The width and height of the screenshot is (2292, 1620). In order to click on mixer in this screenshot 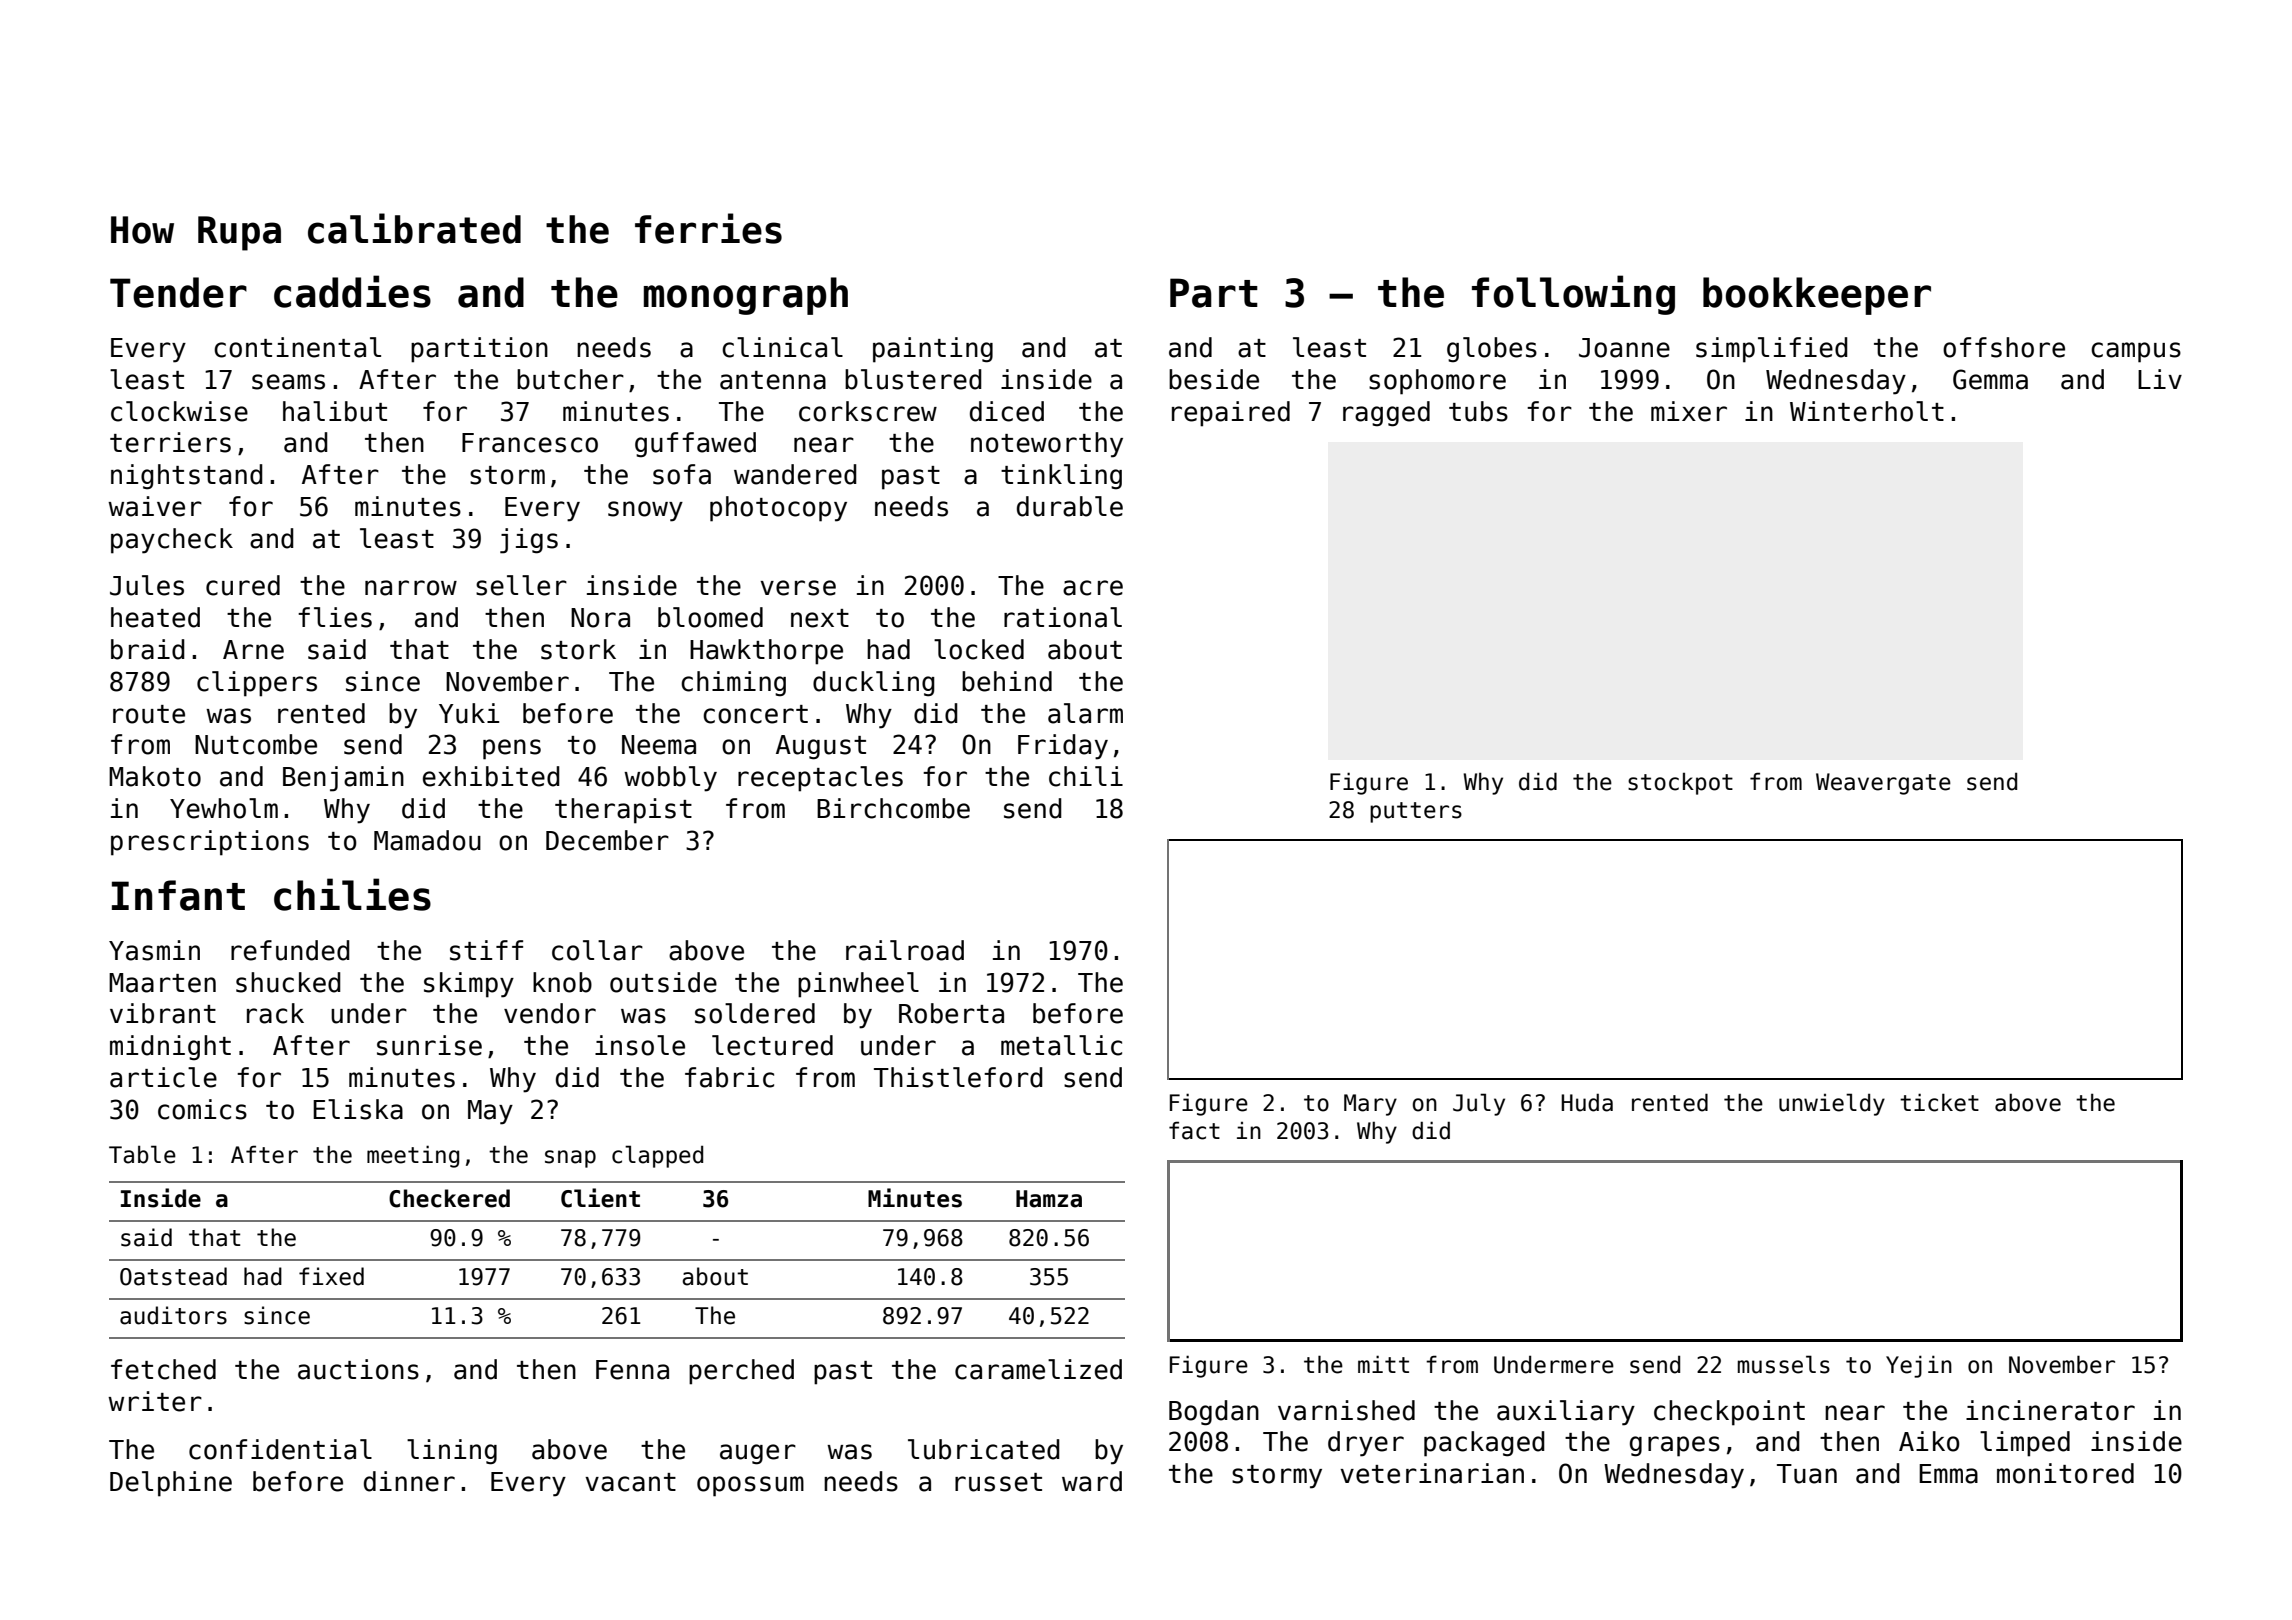, I will do `click(1689, 411)`.
